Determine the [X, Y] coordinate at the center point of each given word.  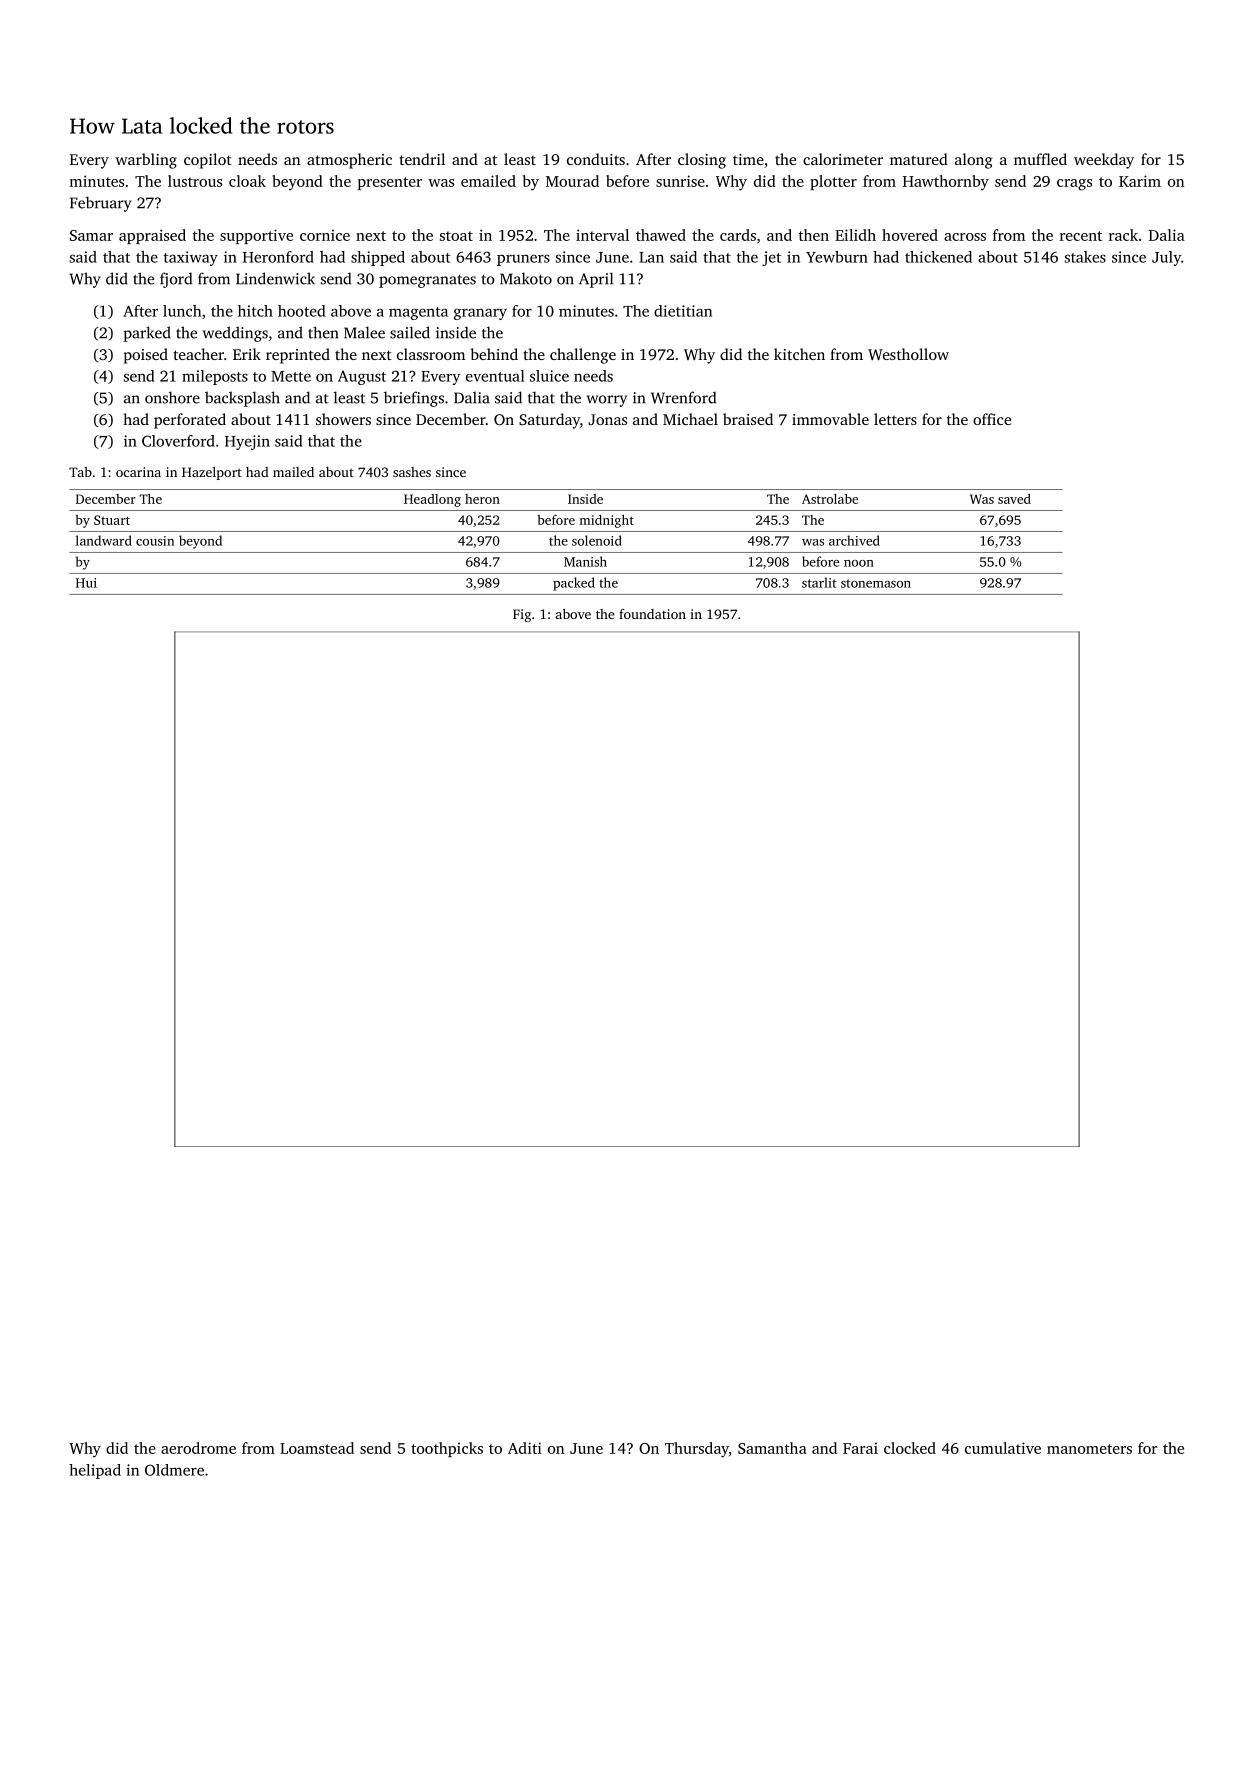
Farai [860, 1448]
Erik [247, 354]
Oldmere [174, 1470]
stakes [1085, 257]
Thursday [697, 1450]
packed [574, 584]
